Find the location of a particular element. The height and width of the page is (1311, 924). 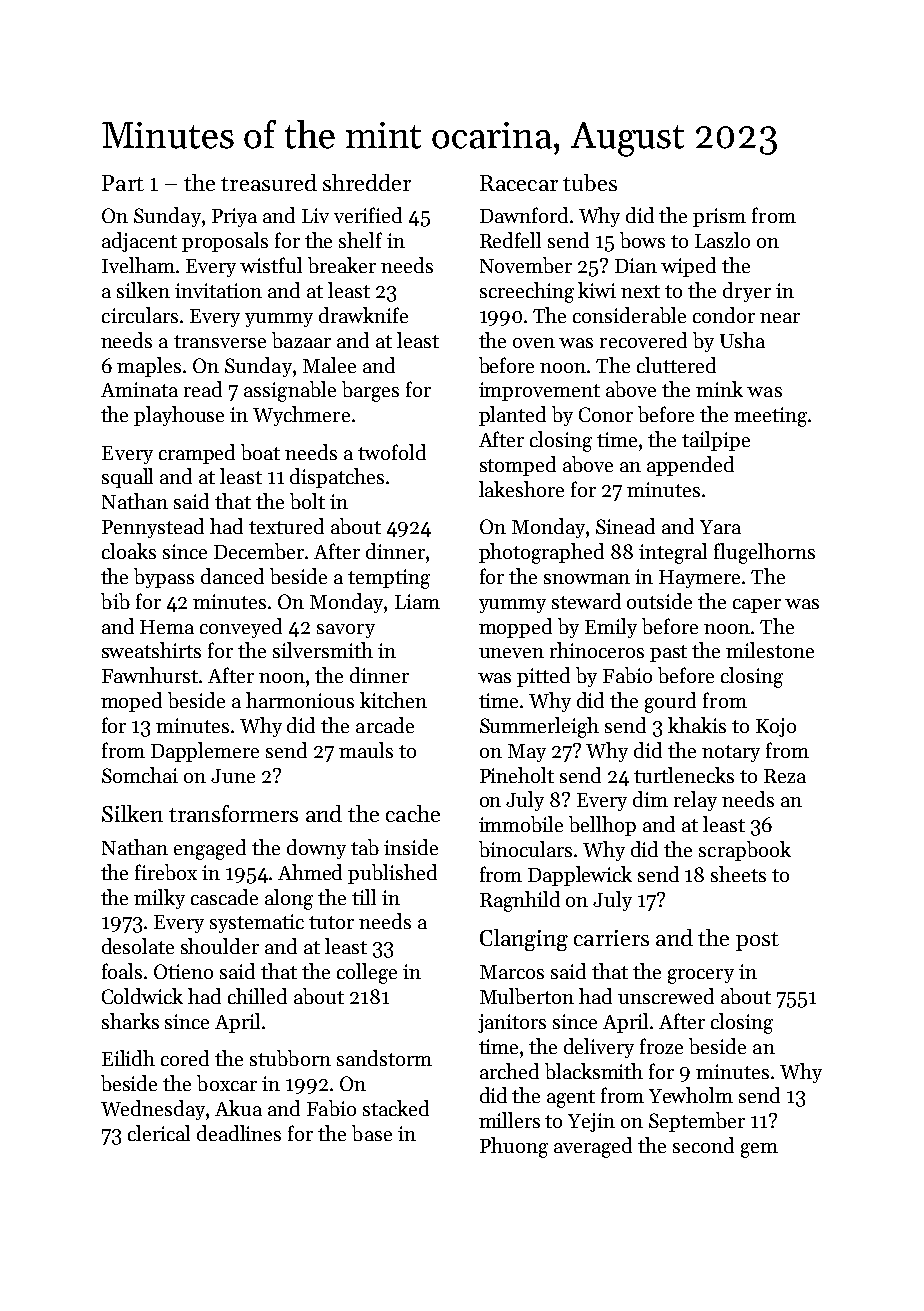

relay is located at coordinates (695, 801).
